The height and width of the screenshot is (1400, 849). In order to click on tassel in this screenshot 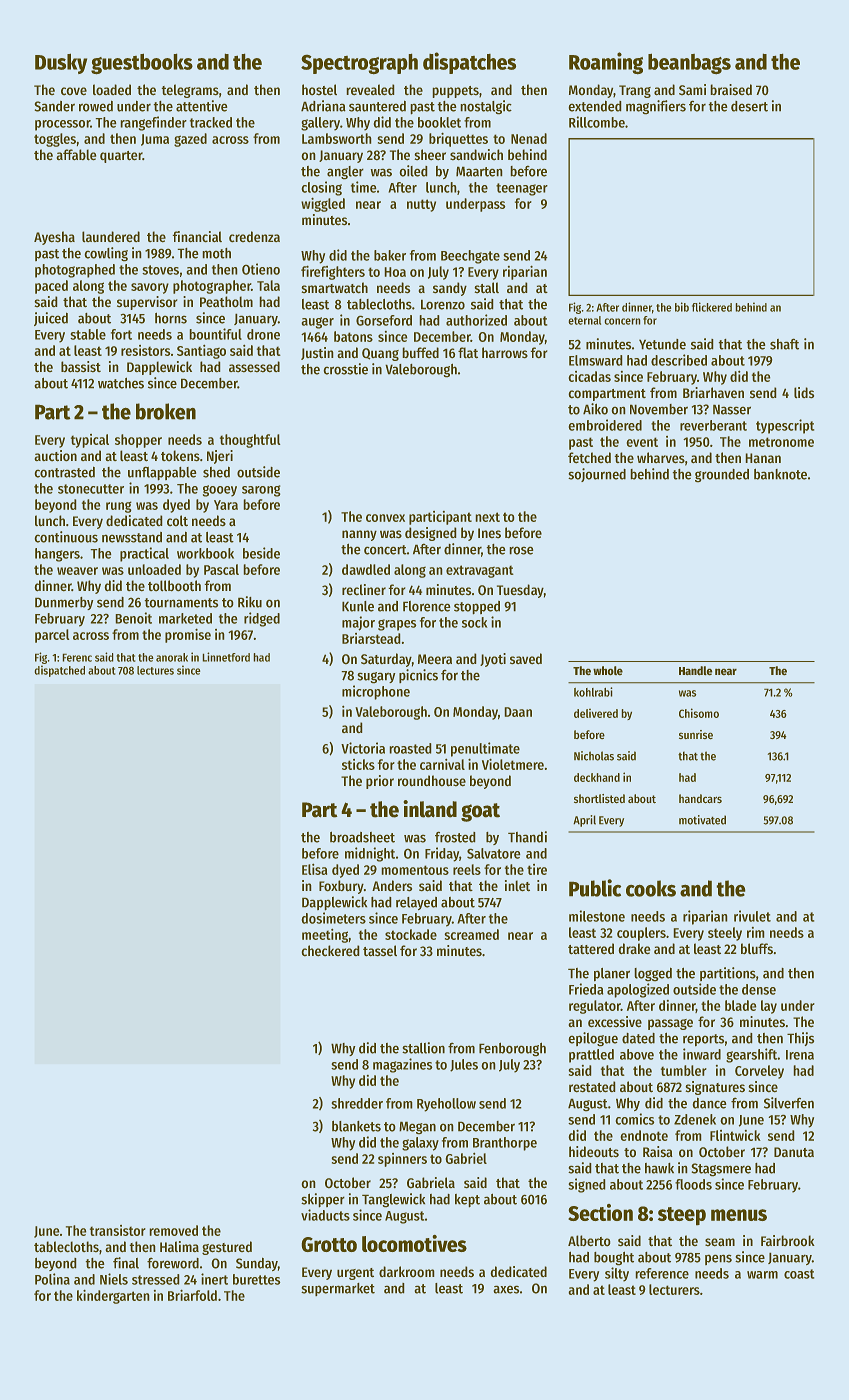, I will do `click(380, 951)`.
